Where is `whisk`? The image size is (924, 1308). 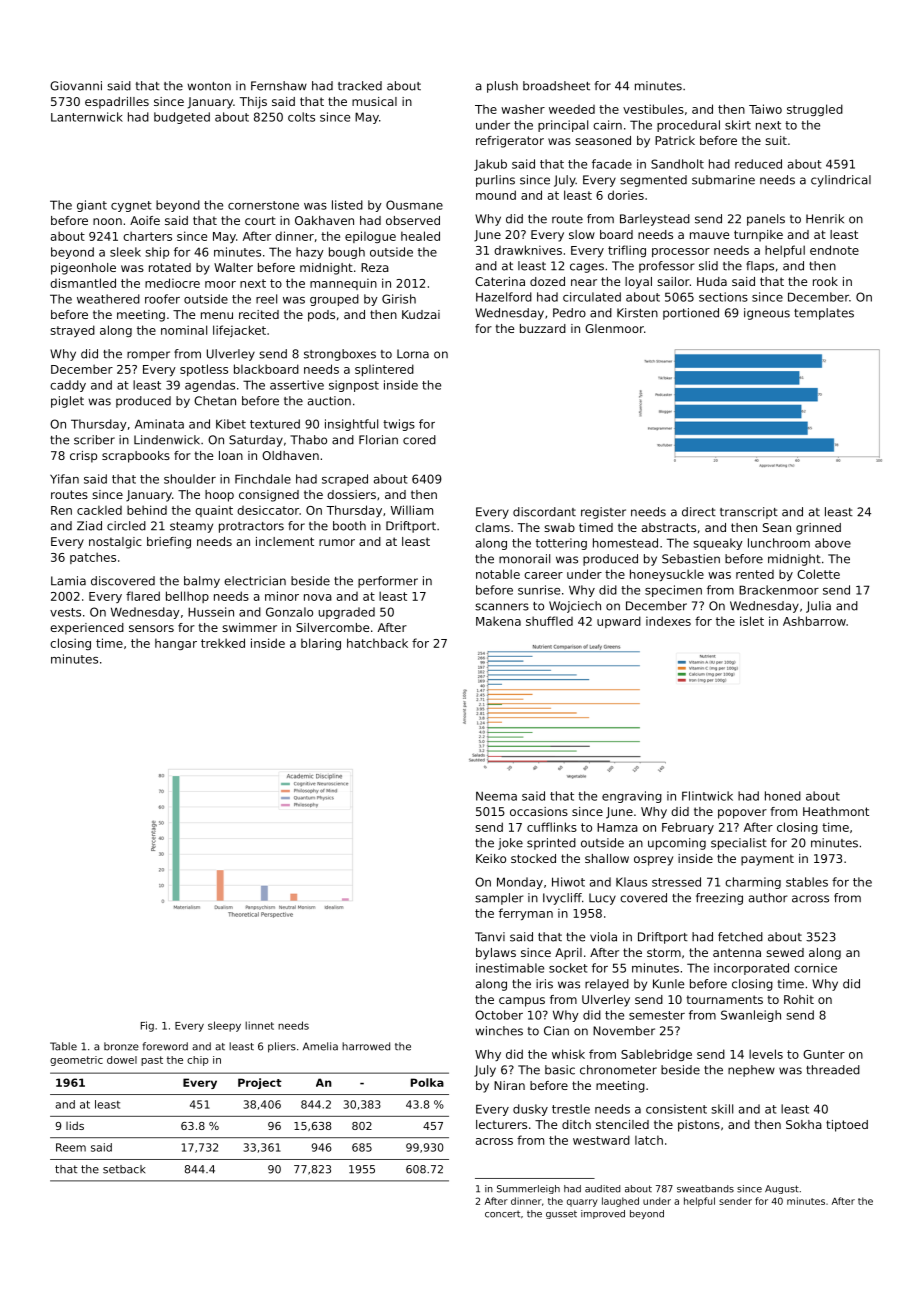
whisk is located at coordinates (568, 1054).
